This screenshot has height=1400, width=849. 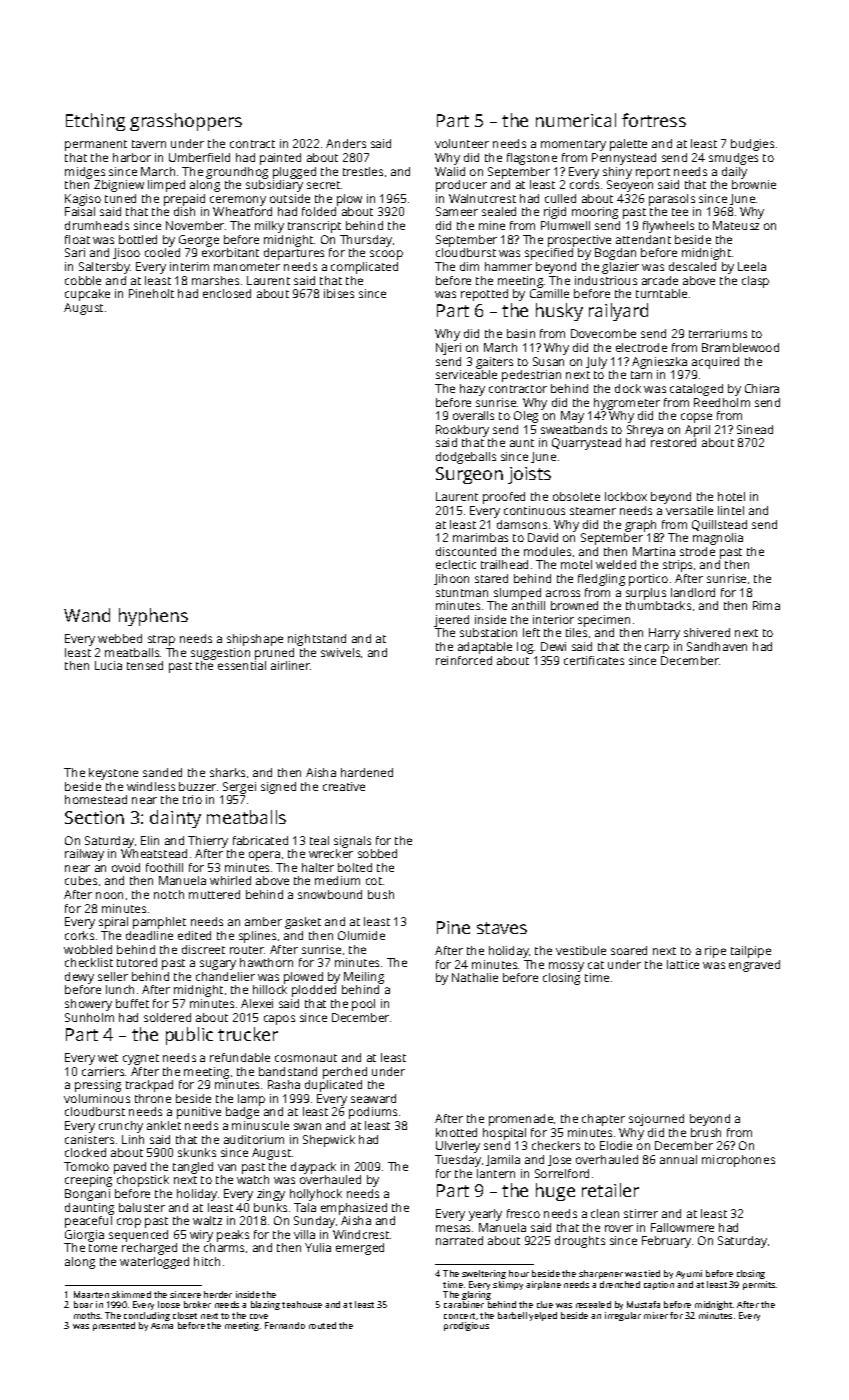 What do you see at coordinates (285, 1325) in the screenshot?
I see `Fernando` at bounding box center [285, 1325].
